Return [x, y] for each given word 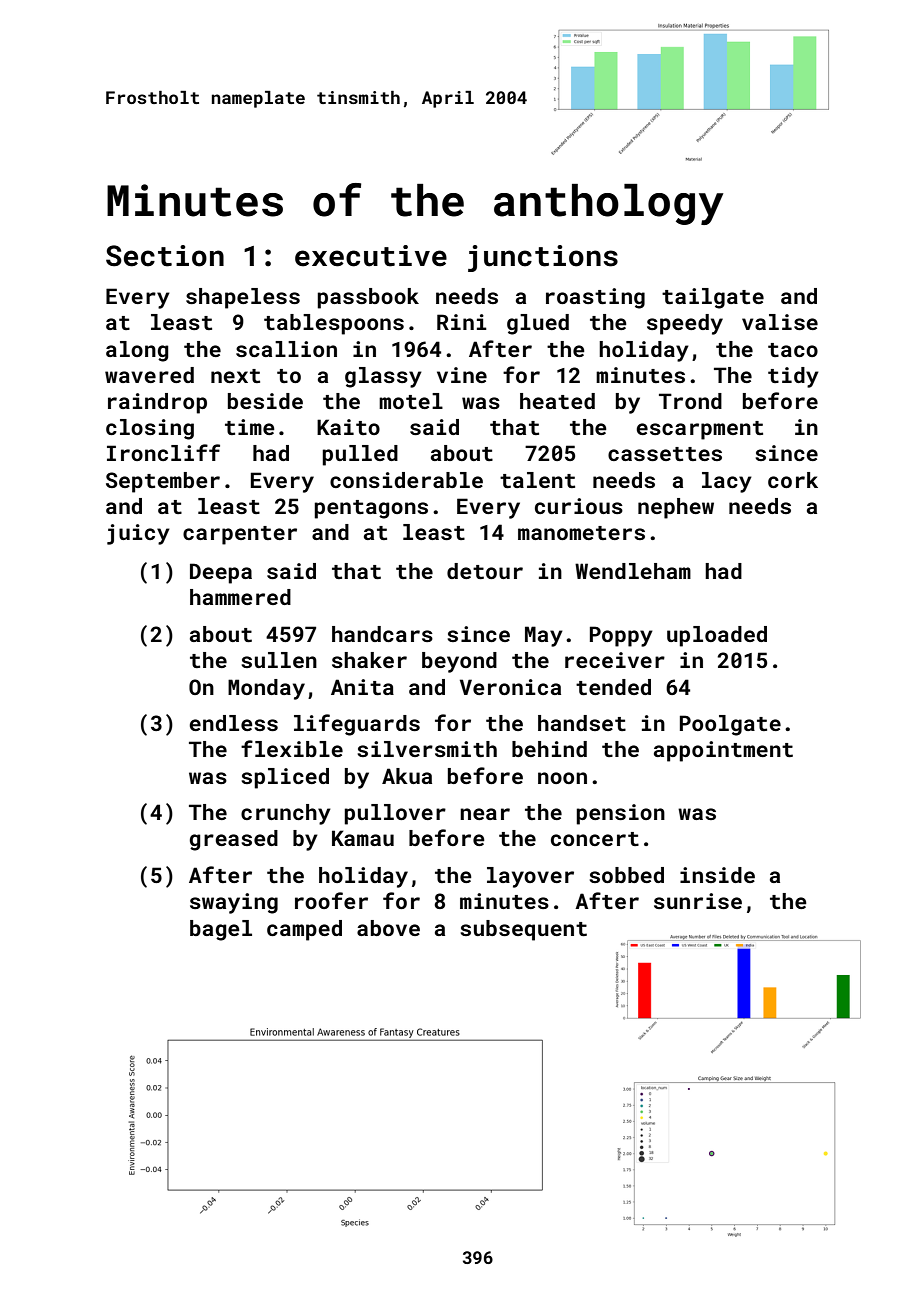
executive [371, 256]
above [388, 928]
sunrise [698, 901]
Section [165, 256]
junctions [543, 258]
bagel [221, 930]
